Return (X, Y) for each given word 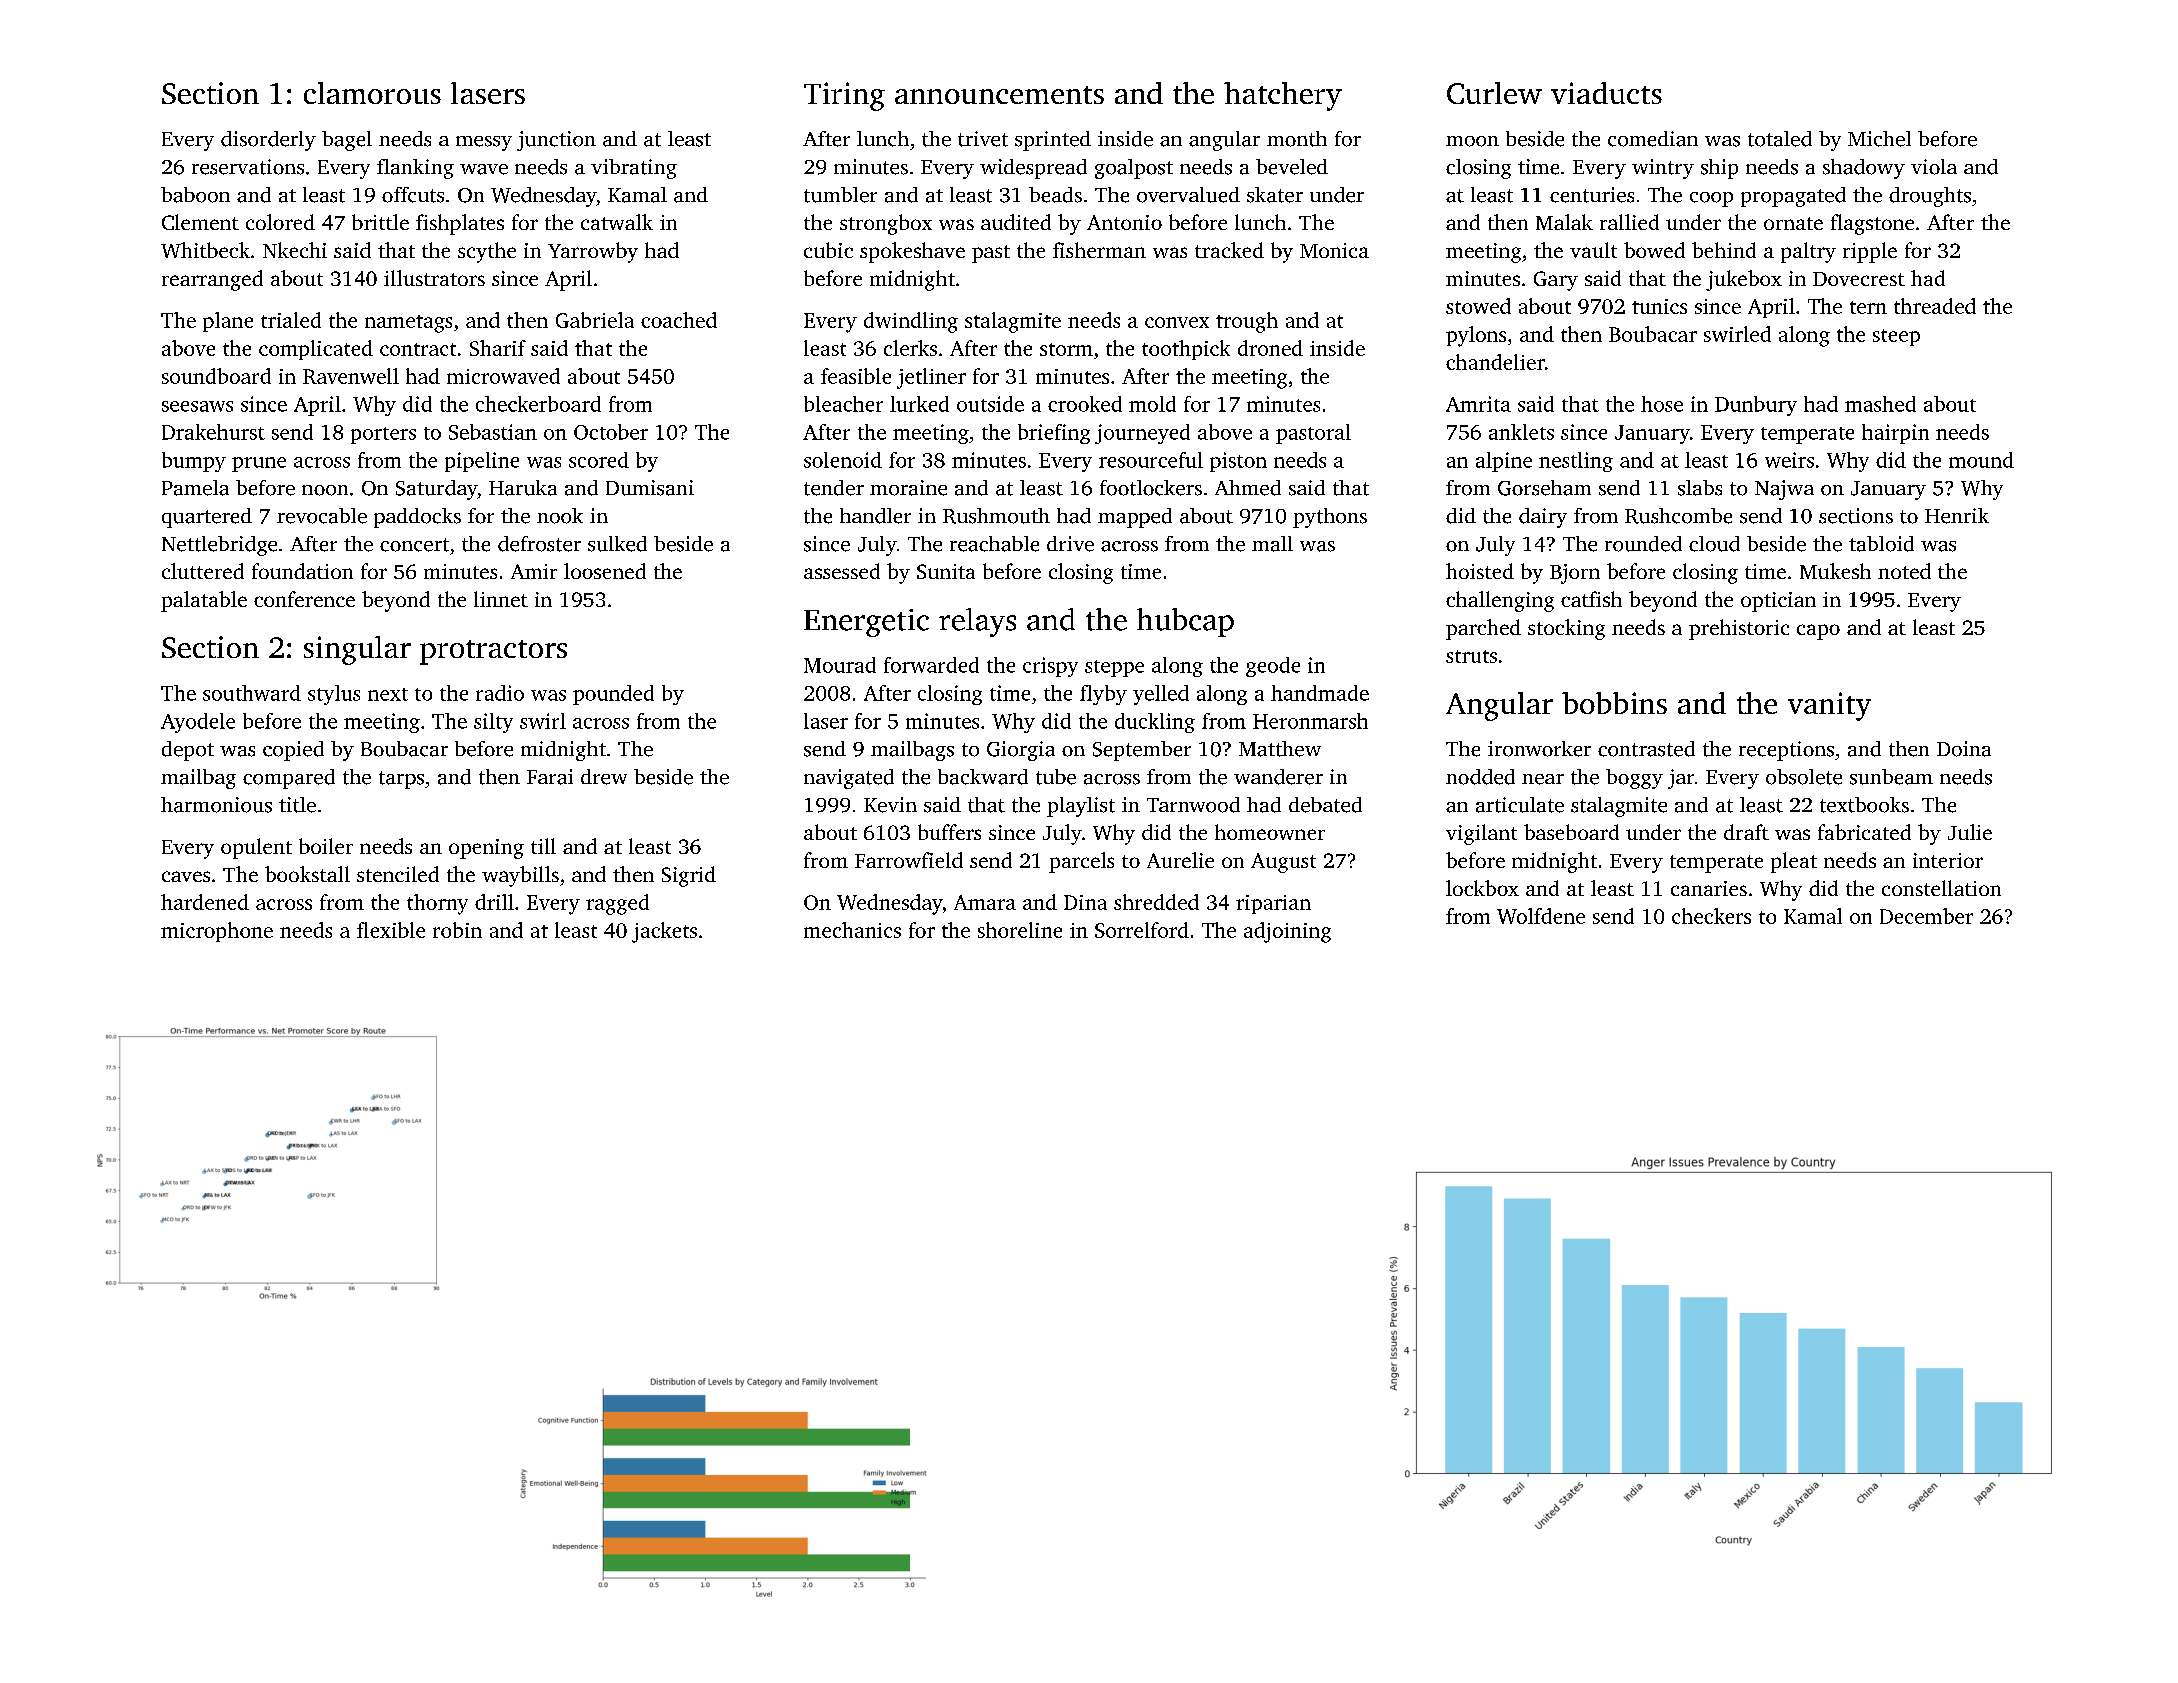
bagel (347, 141)
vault (1593, 250)
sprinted (1053, 141)
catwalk (617, 222)
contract (418, 349)
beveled (1292, 167)
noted (1904, 571)
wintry (1663, 169)
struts (1471, 656)
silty (493, 723)
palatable (204, 601)
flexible (391, 930)
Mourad (840, 665)
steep (1896, 337)
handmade (1320, 693)
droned (1270, 348)
